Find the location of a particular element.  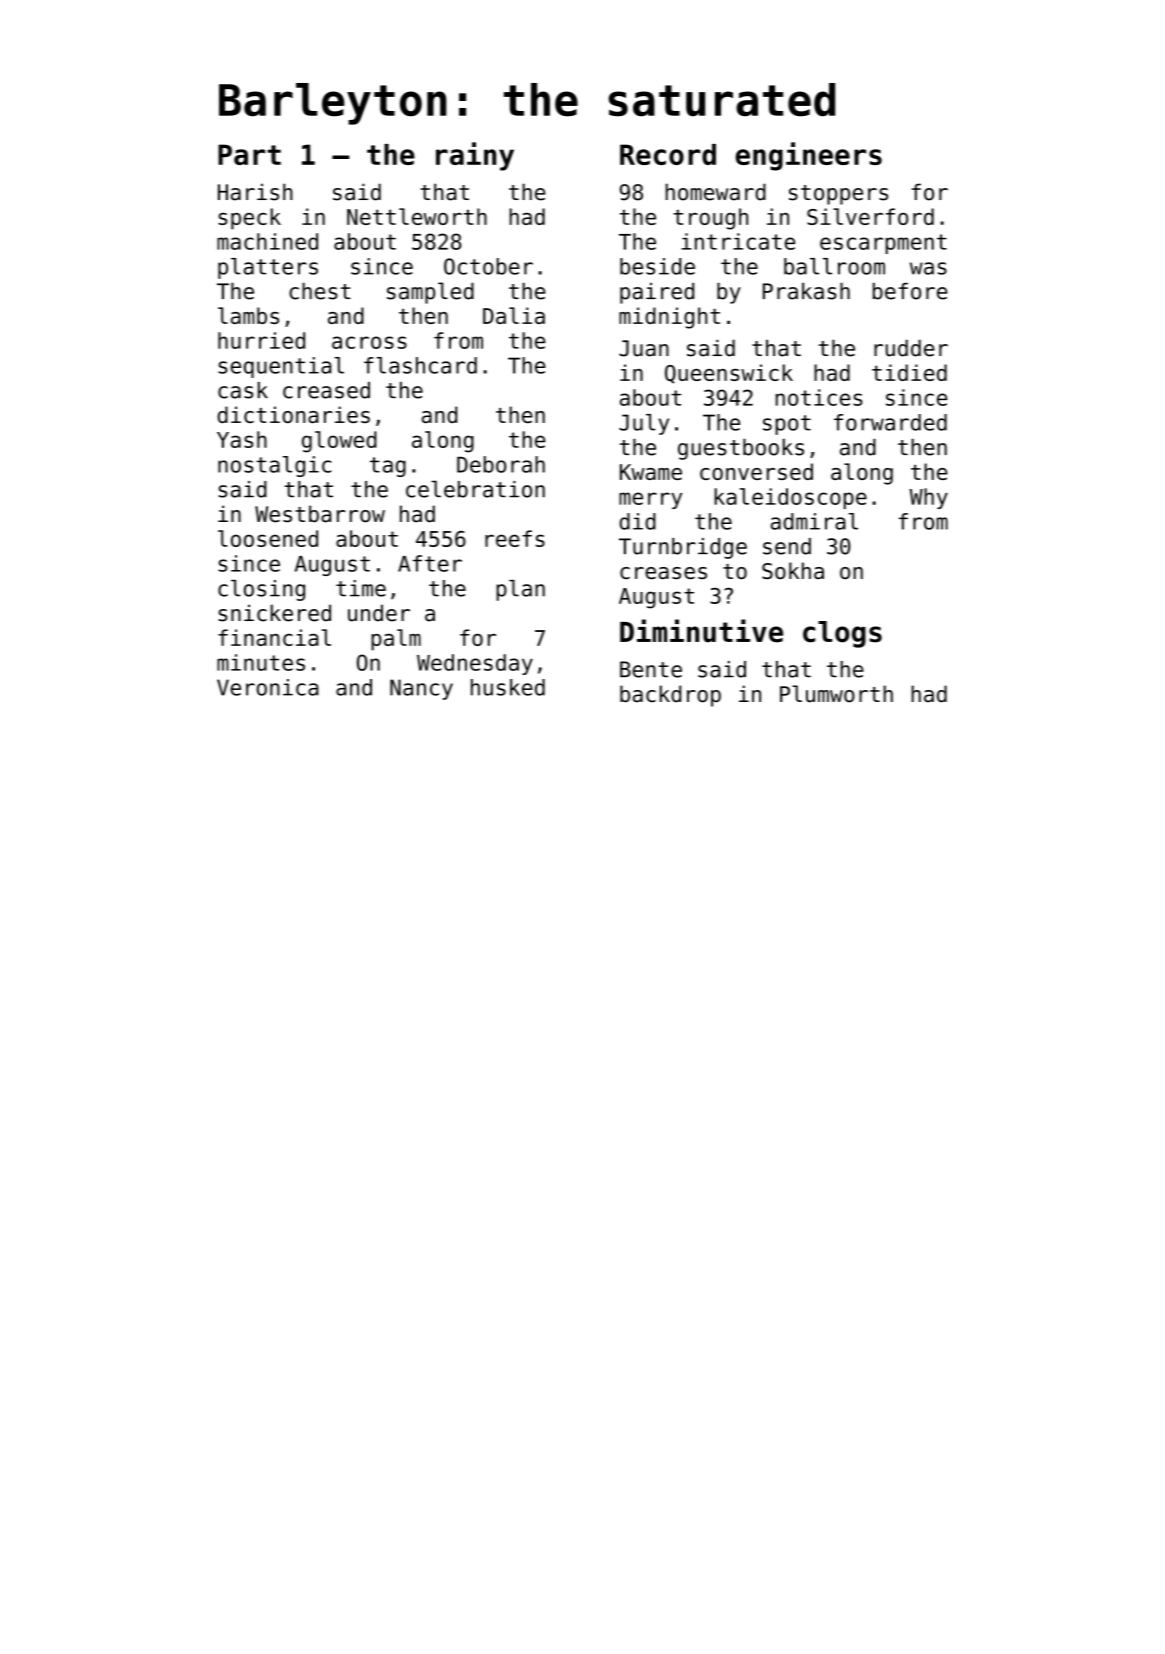

Why is located at coordinates (928, 498).
